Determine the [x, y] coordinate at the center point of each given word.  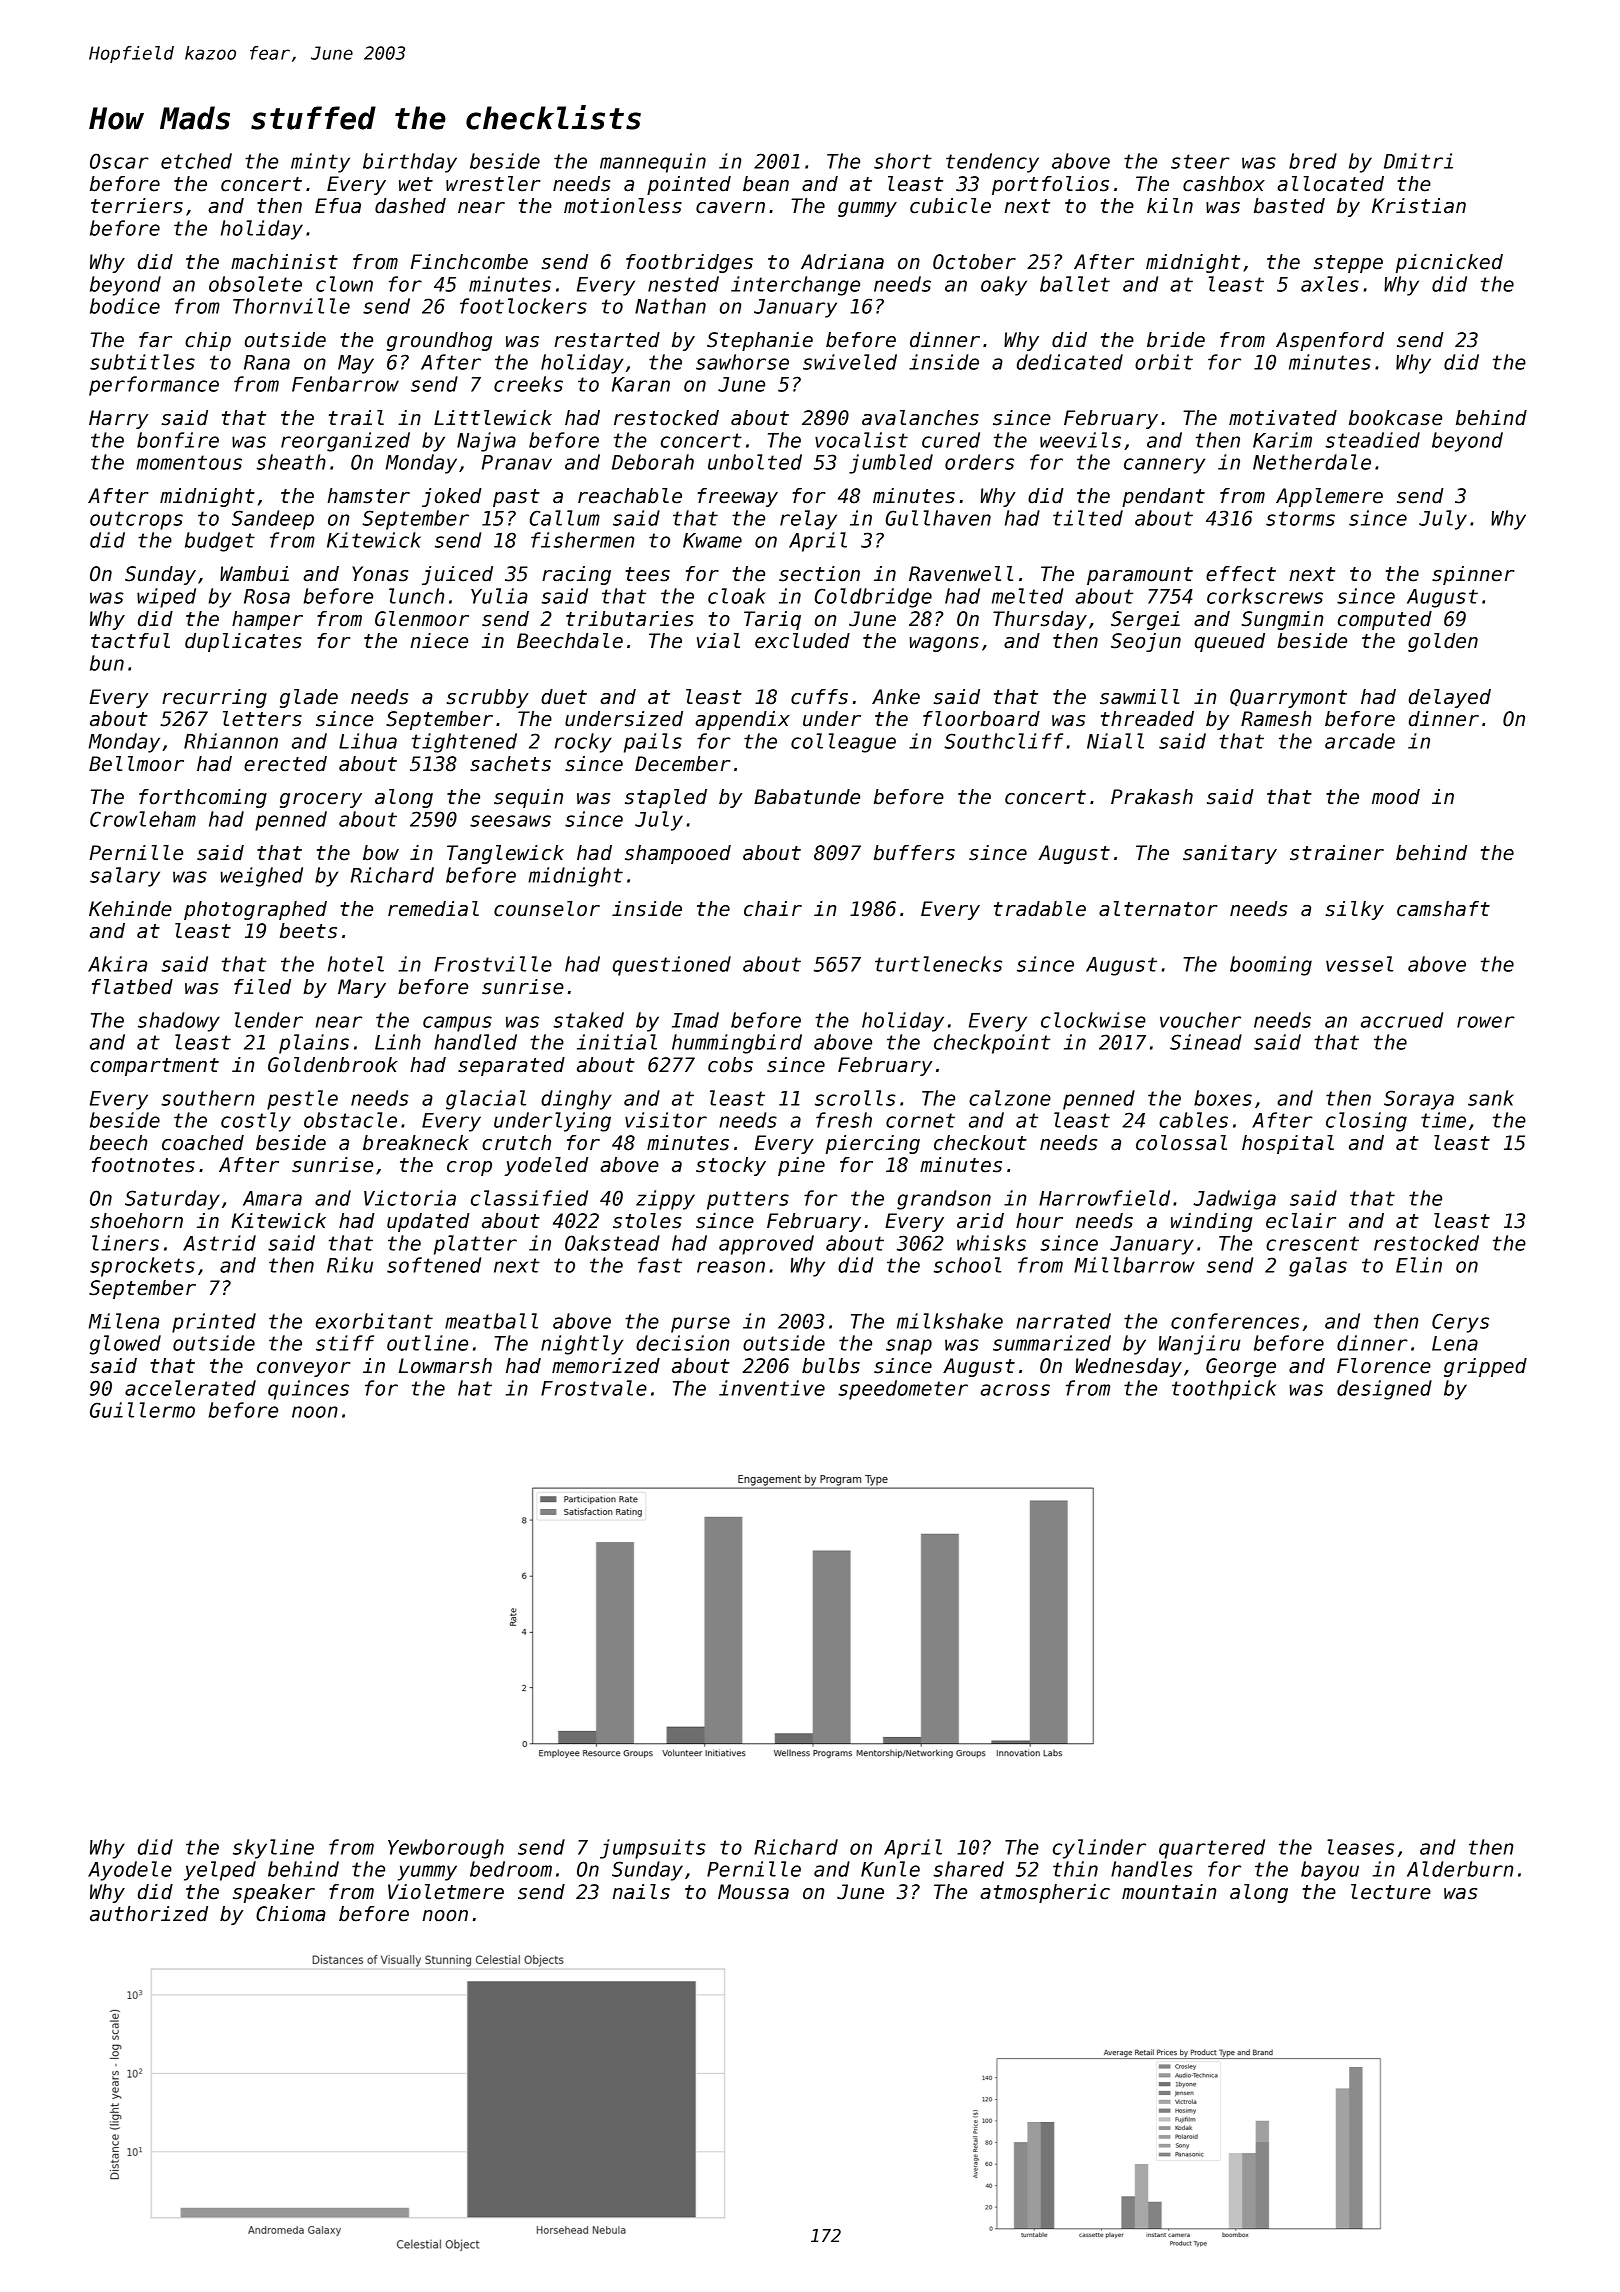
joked [452, 497]
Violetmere [446, 1892]
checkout [980, 1143]
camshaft [1443, 909]
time [1443, 1120]
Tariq [772, 620]
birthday [410, 163]
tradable [1040, 909]
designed [1384, 1390]
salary [125, 877]
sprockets [142, 1267]
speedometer [903, 1390]
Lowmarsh [445, 1366]
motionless [623, 206]
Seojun [1146, 642]
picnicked [1449, 263]
